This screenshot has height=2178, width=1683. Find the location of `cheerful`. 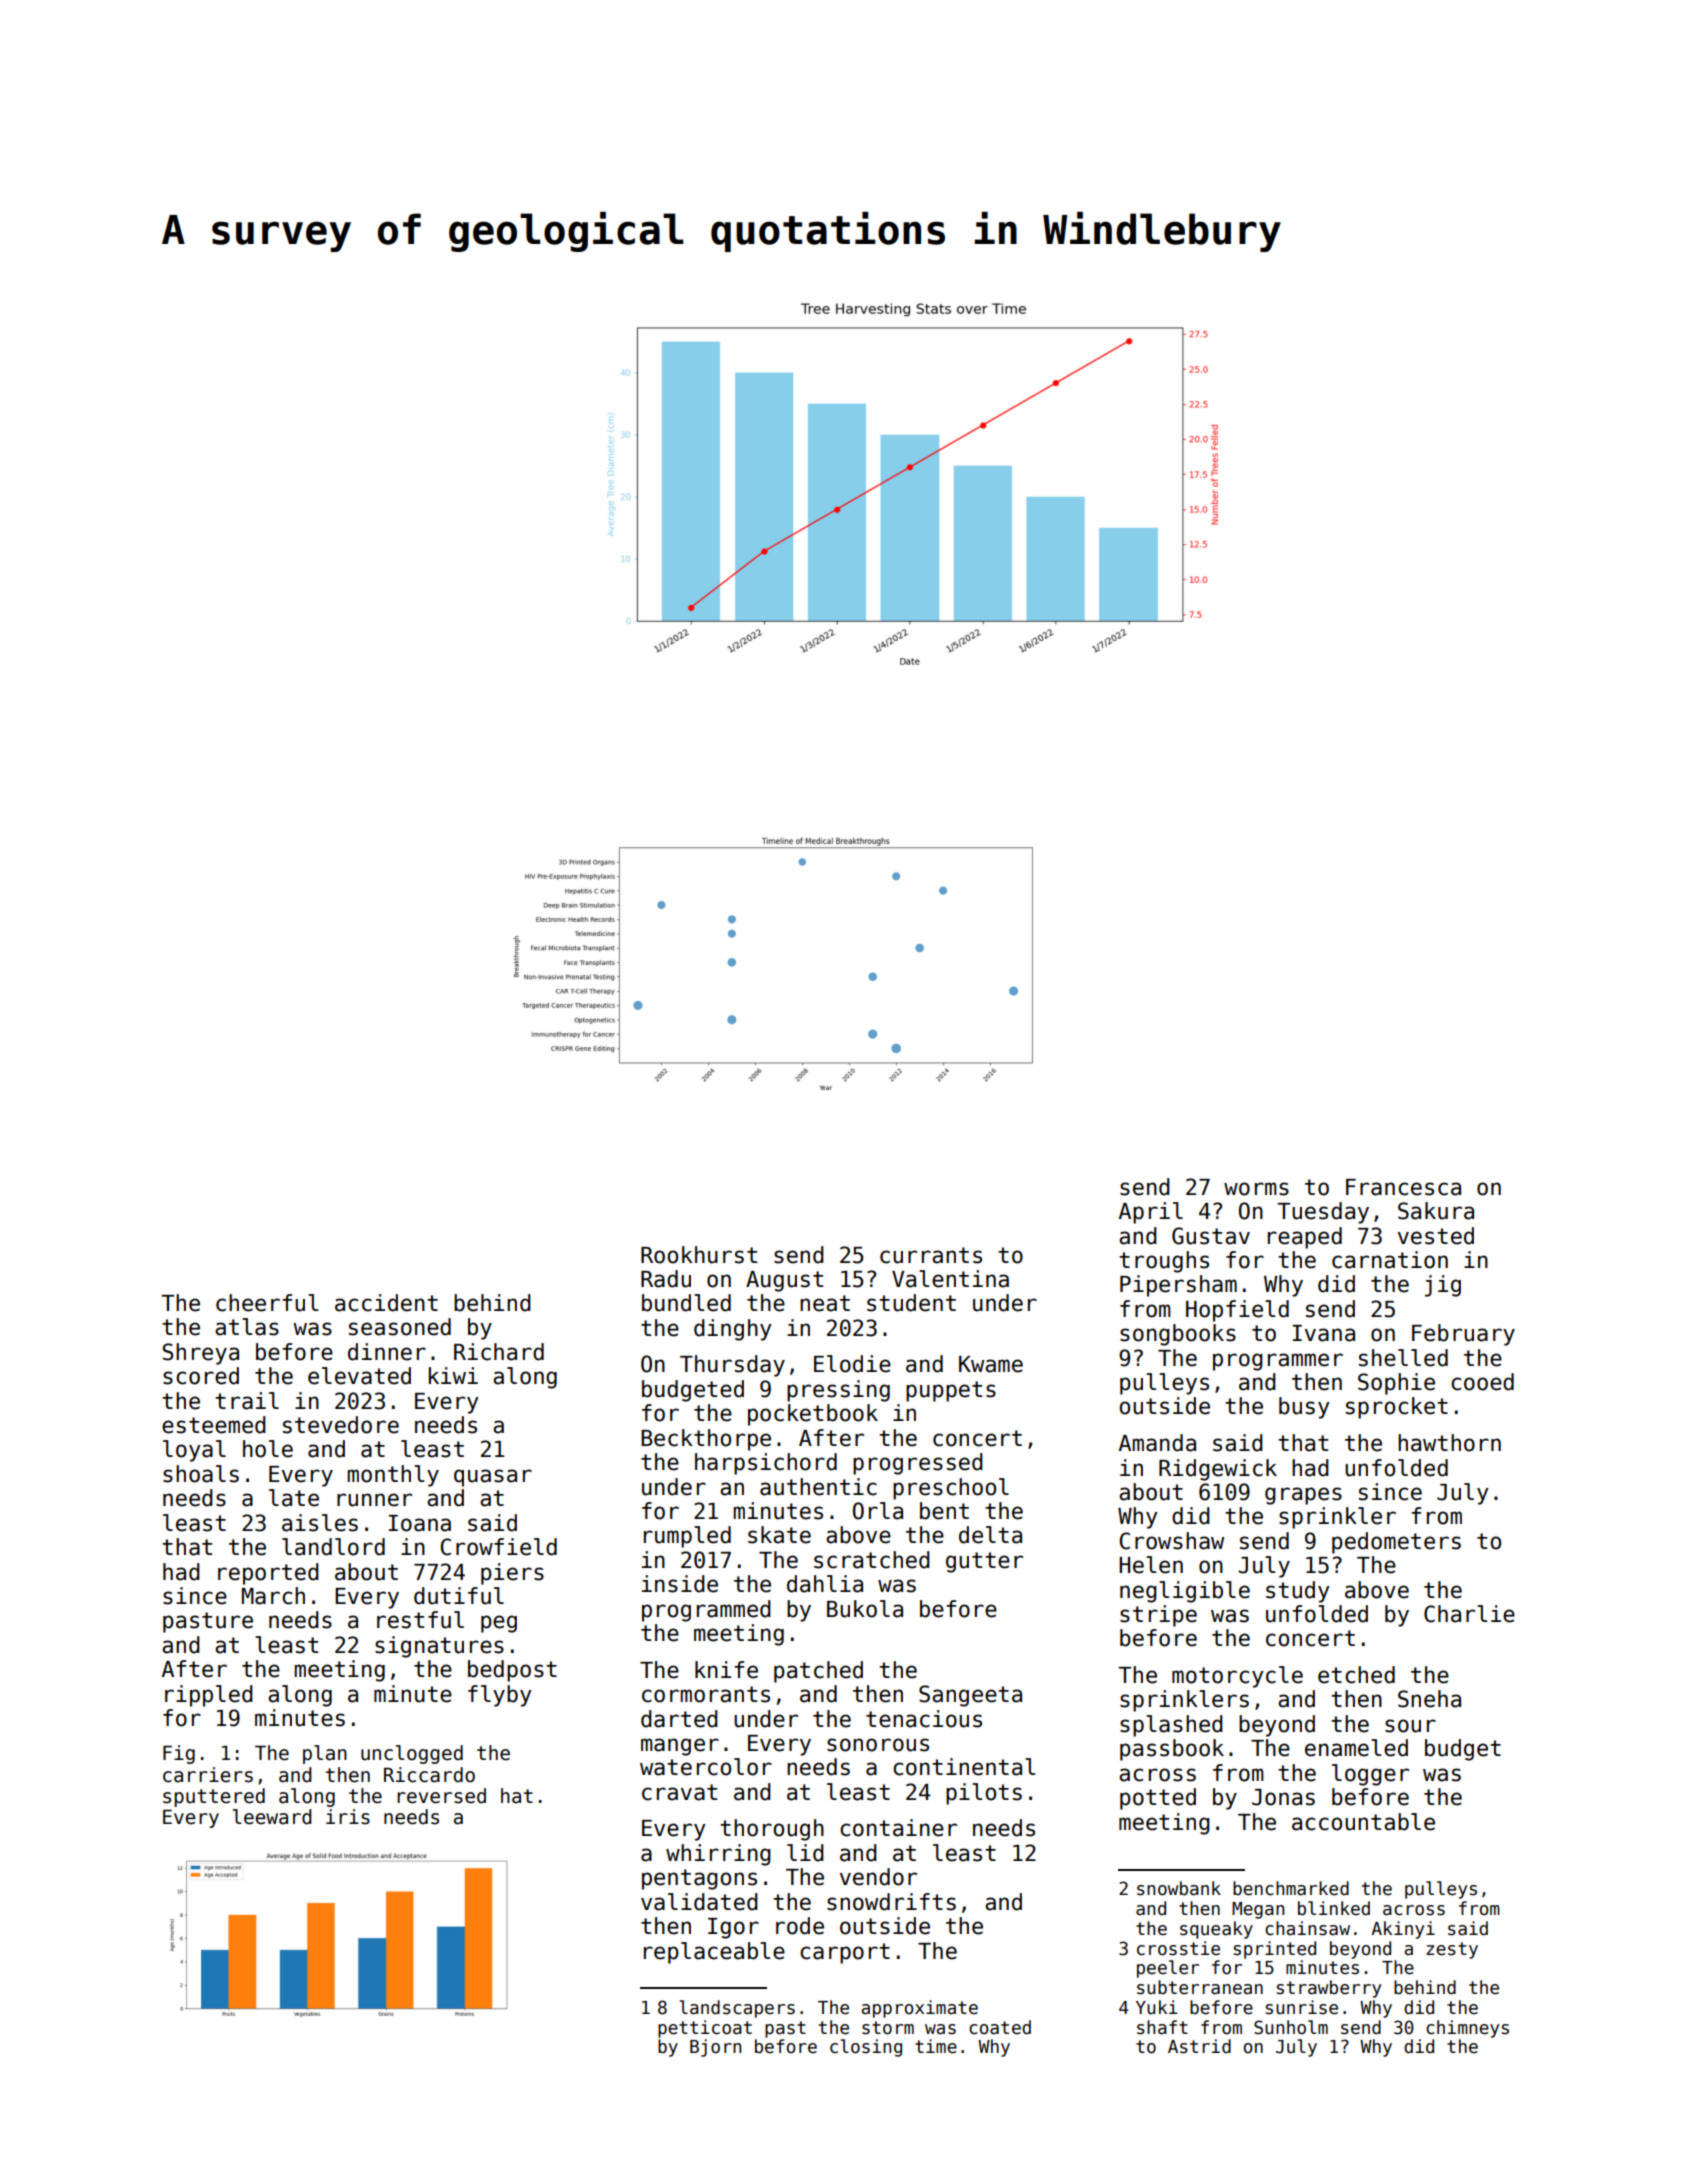

cheerful is located at coordinates (267, 1303).
